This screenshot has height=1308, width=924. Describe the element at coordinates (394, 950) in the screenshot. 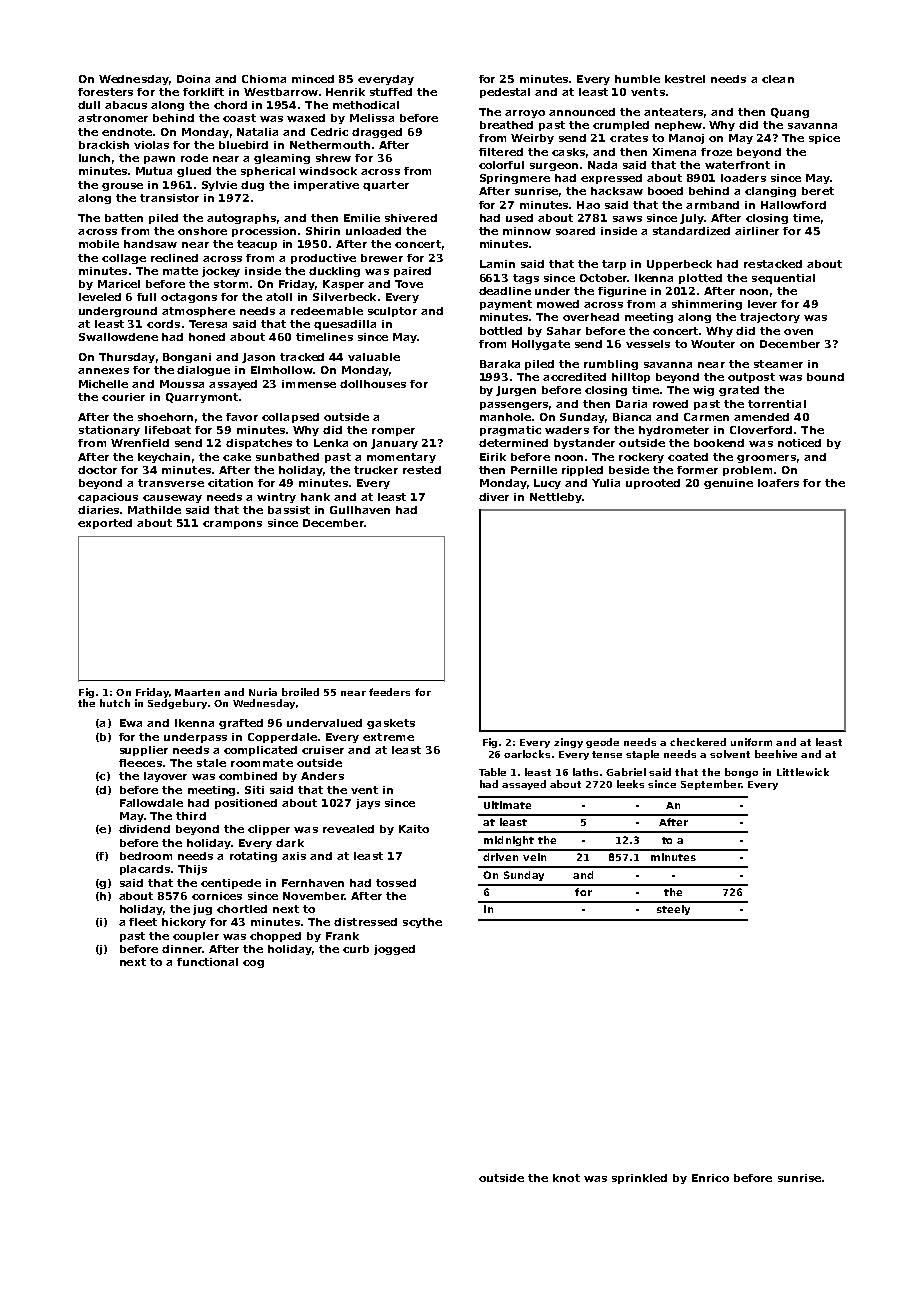

I see `jogged` at that location.
